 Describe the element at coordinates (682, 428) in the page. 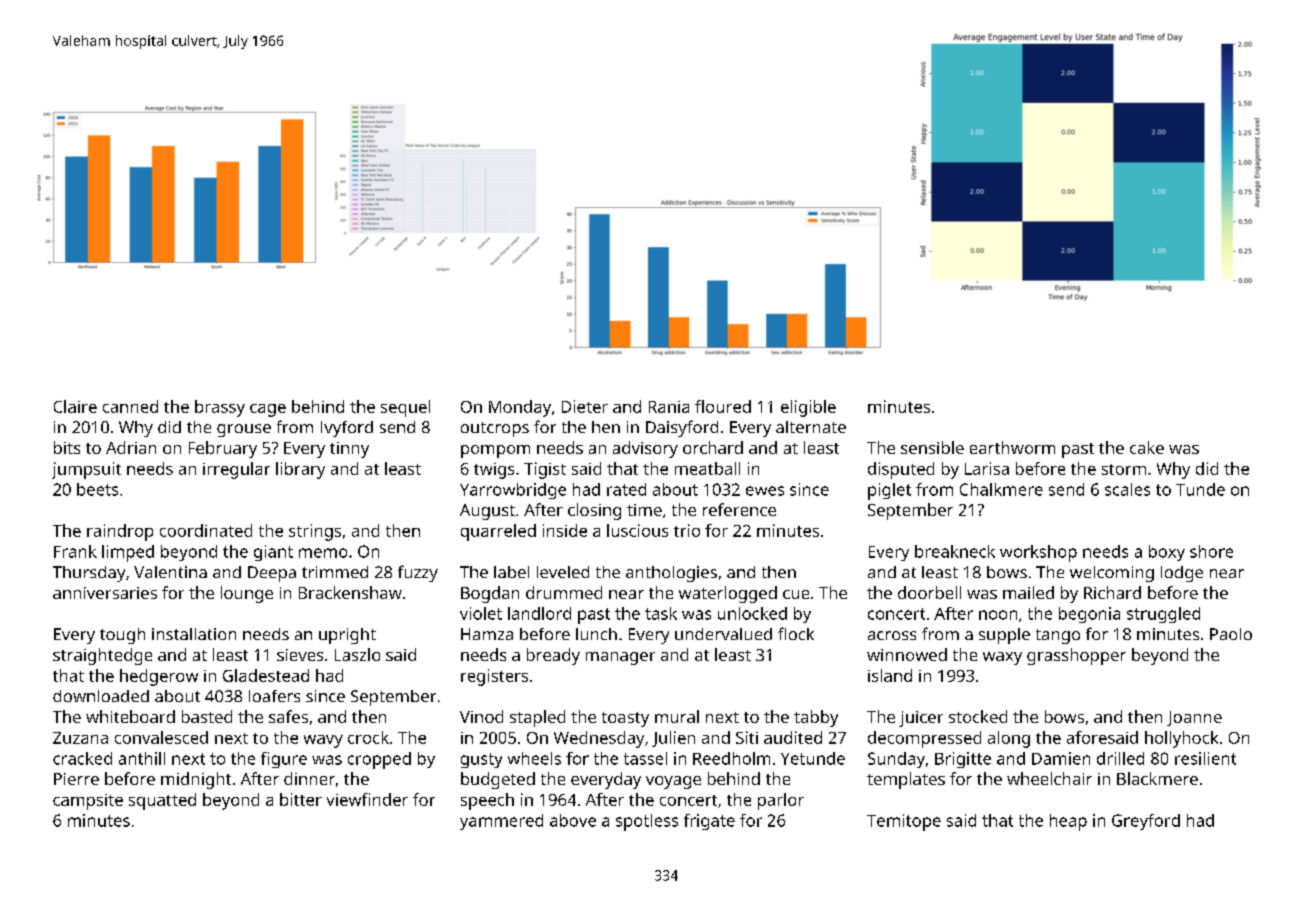

I see `Daisyford` at that location.
